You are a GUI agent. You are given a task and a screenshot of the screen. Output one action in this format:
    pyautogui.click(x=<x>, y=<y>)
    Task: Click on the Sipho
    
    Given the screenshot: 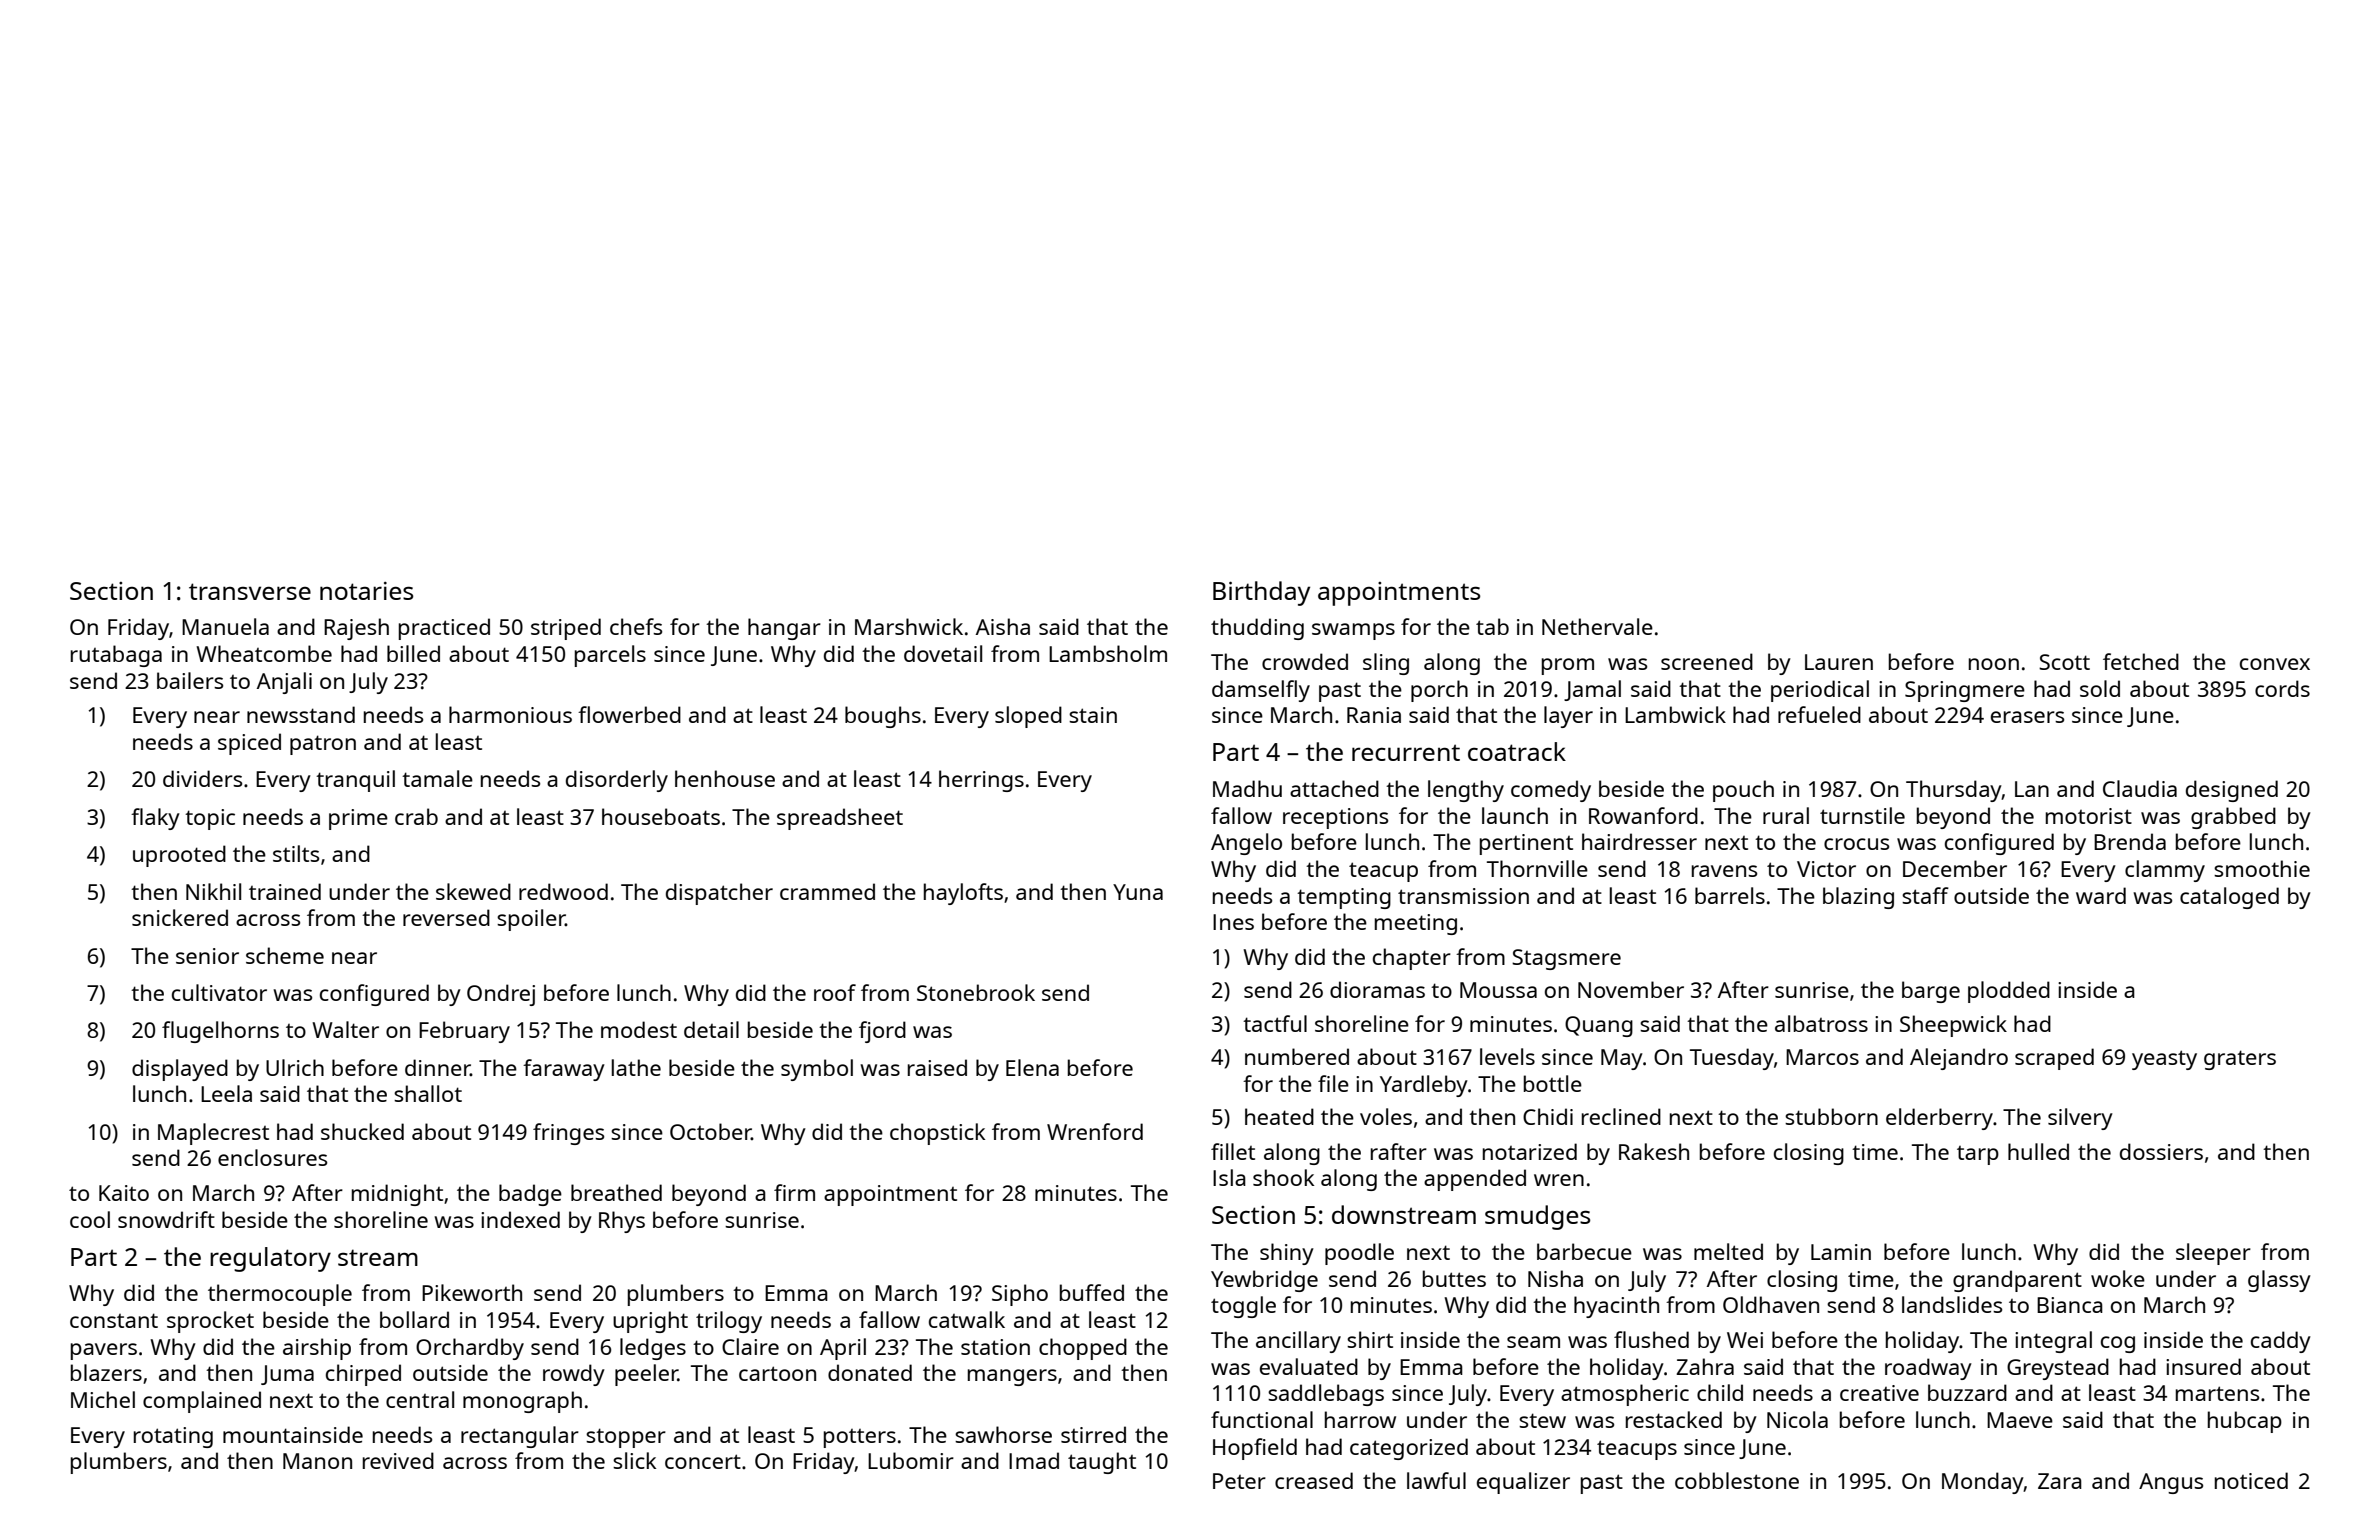 What is the action you would take?
    pyautogui.click(x=1020, y=1295)
